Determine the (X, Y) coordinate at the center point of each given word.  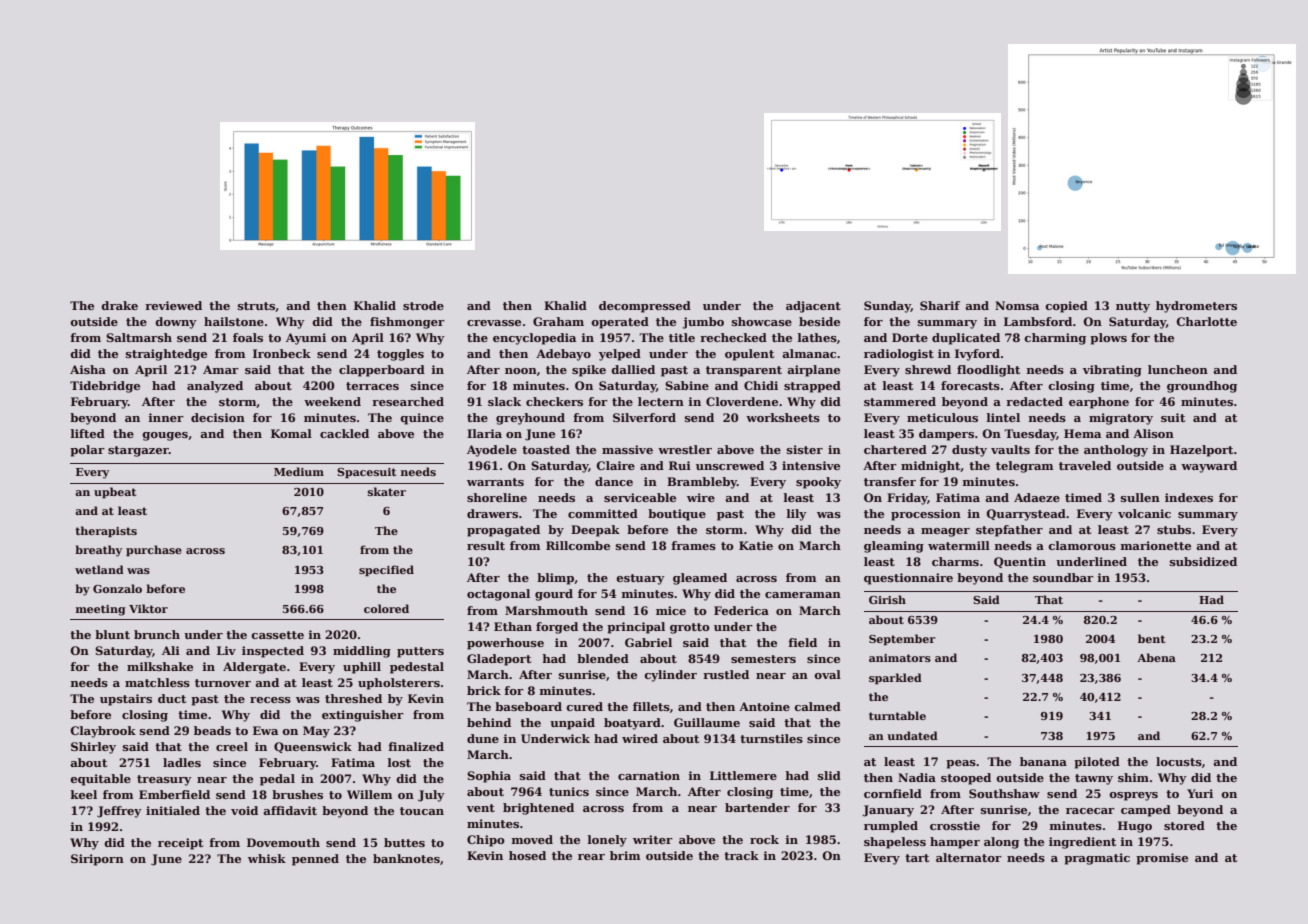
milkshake (160, 666)
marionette (1155, 545)
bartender (757, 807)
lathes (817, 337)
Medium (299, 471)
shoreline (497, 497)
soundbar (1063, 577)
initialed (173, 810)
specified (386, 571)
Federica (741, 610)
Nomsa (1017, 305)
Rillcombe (578, 545)
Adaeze (1037, 497)
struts (256, 306)
